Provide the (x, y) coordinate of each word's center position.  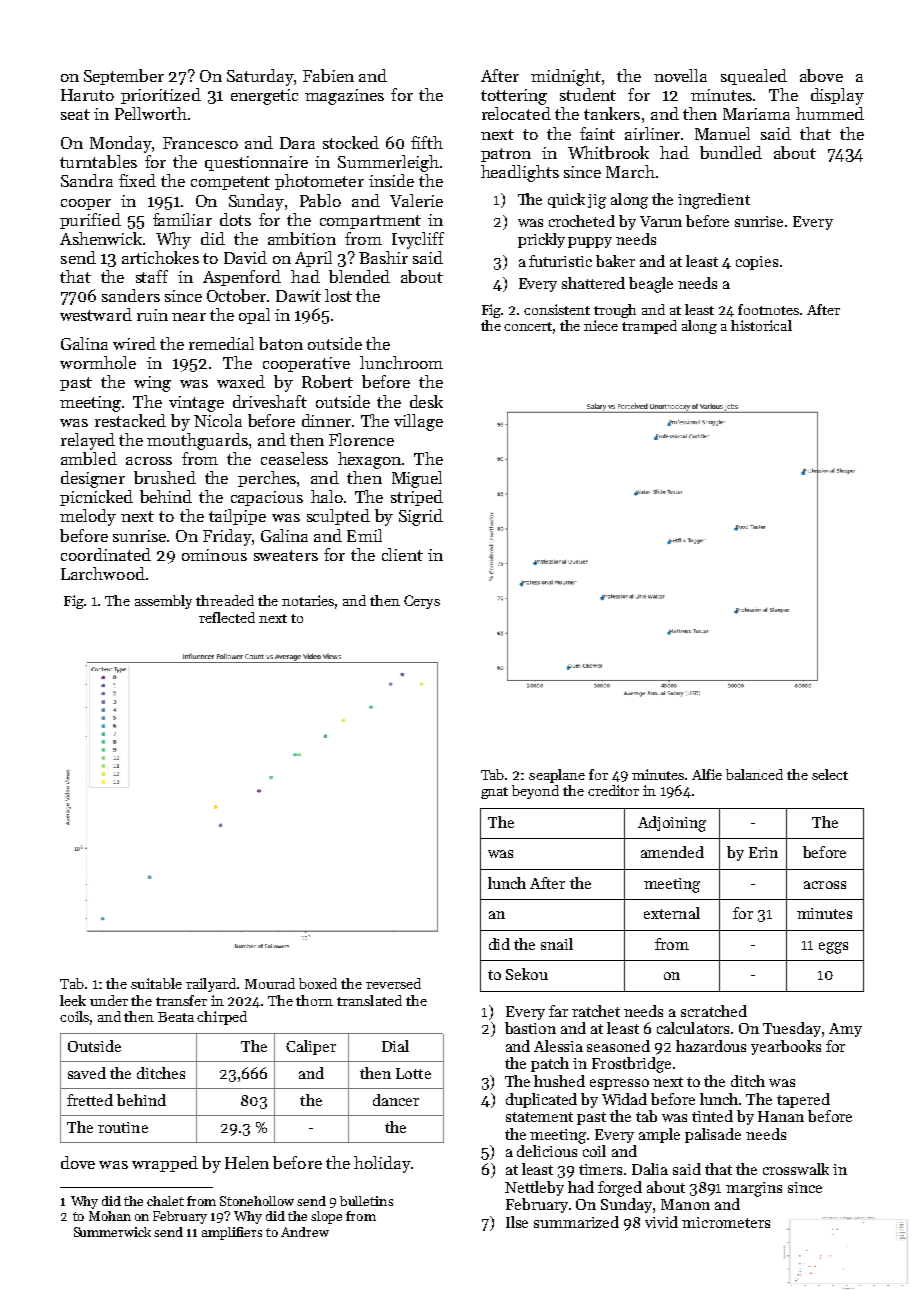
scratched (714, 1011)
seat (75, 114)
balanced (754, 774)
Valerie (416, 200)
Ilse (517, 1222)
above (821, 75)
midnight (566, 77)
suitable (156, 983)
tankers (612, 113)
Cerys (422, 602)
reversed (393, 983)
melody (88, 517)
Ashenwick (101, 238)
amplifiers (232, 1233)
